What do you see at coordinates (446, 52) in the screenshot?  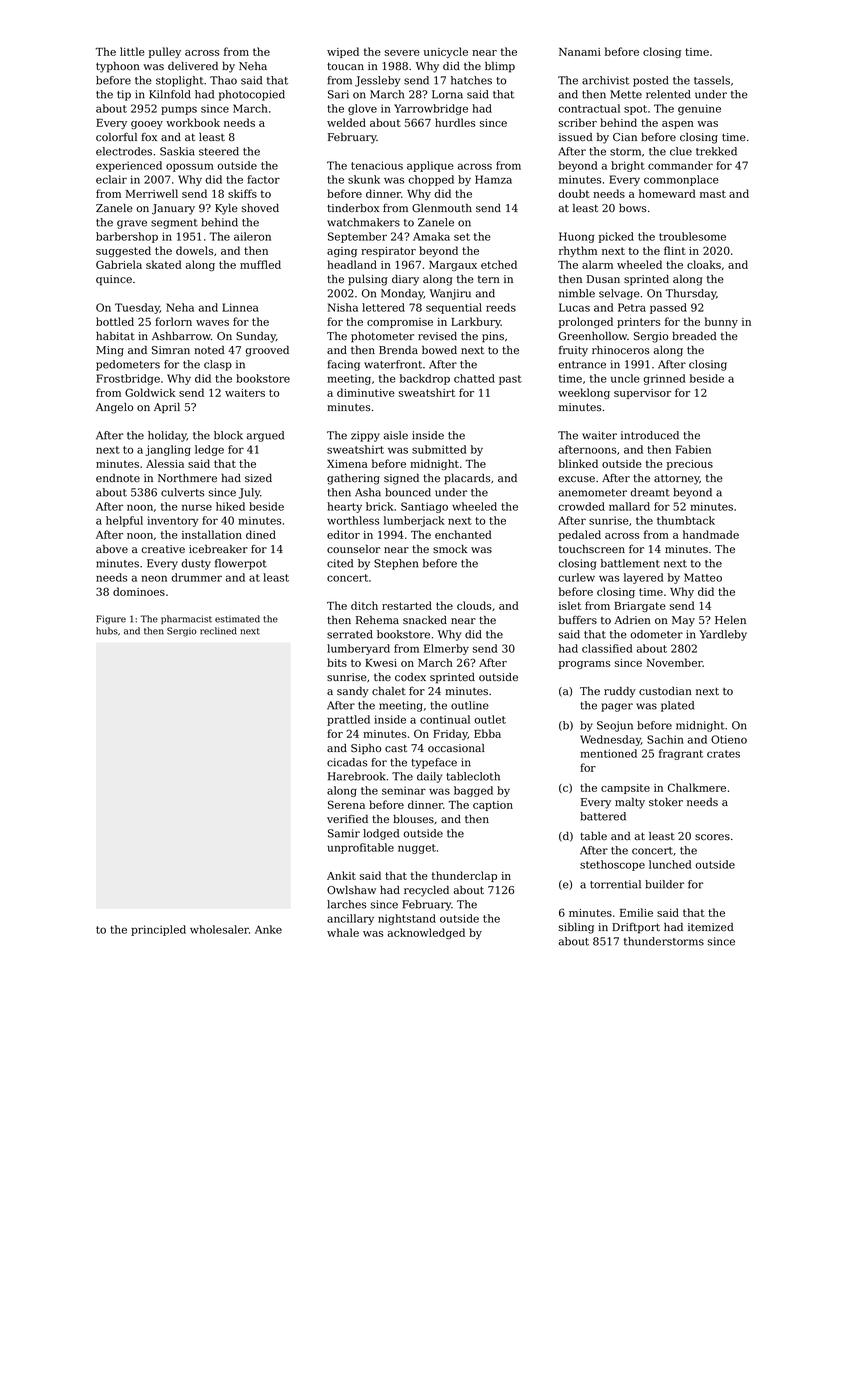 I see `unicycle` at bounding box center [446, 52].
